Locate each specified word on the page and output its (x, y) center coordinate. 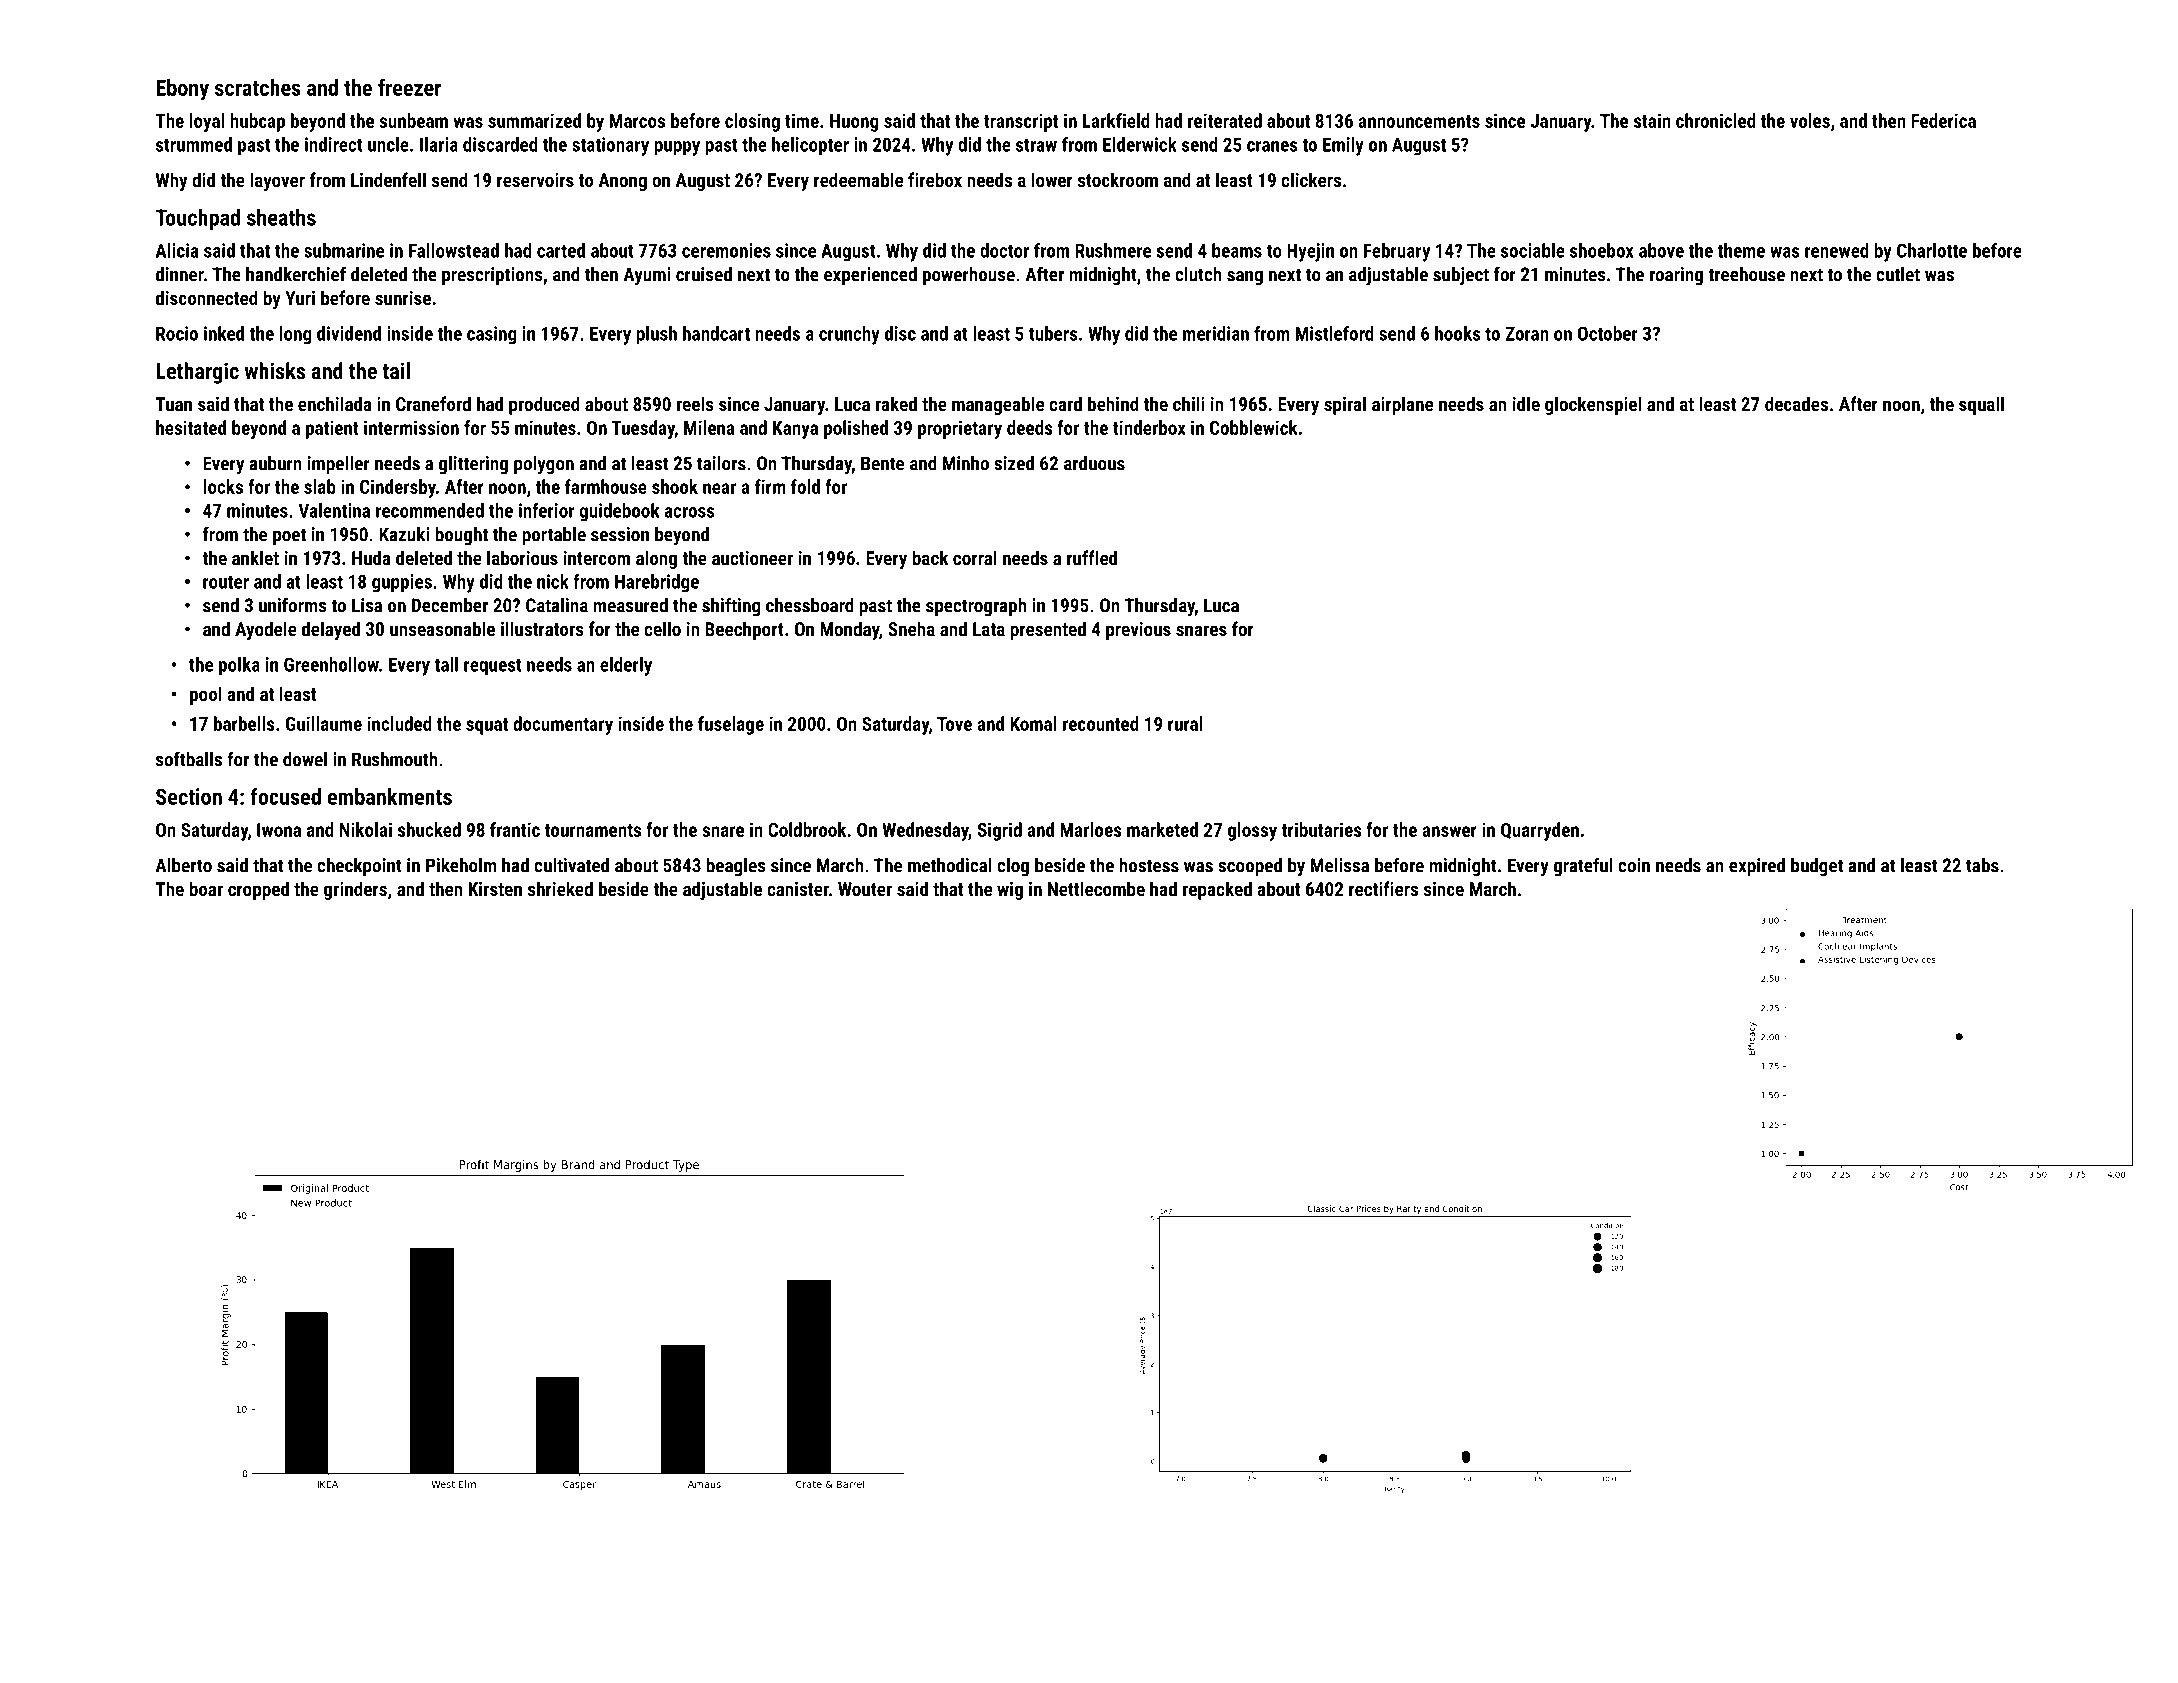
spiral (1345, 405)
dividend (349, 333)
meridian (1216, 333)
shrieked (560, 888)
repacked (1217, 890)
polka (239, 666)
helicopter (810, 146)
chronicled (1716, 120)
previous (1138, 631)
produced (544, 405)
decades (1796, 403)
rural (1185, 723)
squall (1981, 405)
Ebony (182, 90)
